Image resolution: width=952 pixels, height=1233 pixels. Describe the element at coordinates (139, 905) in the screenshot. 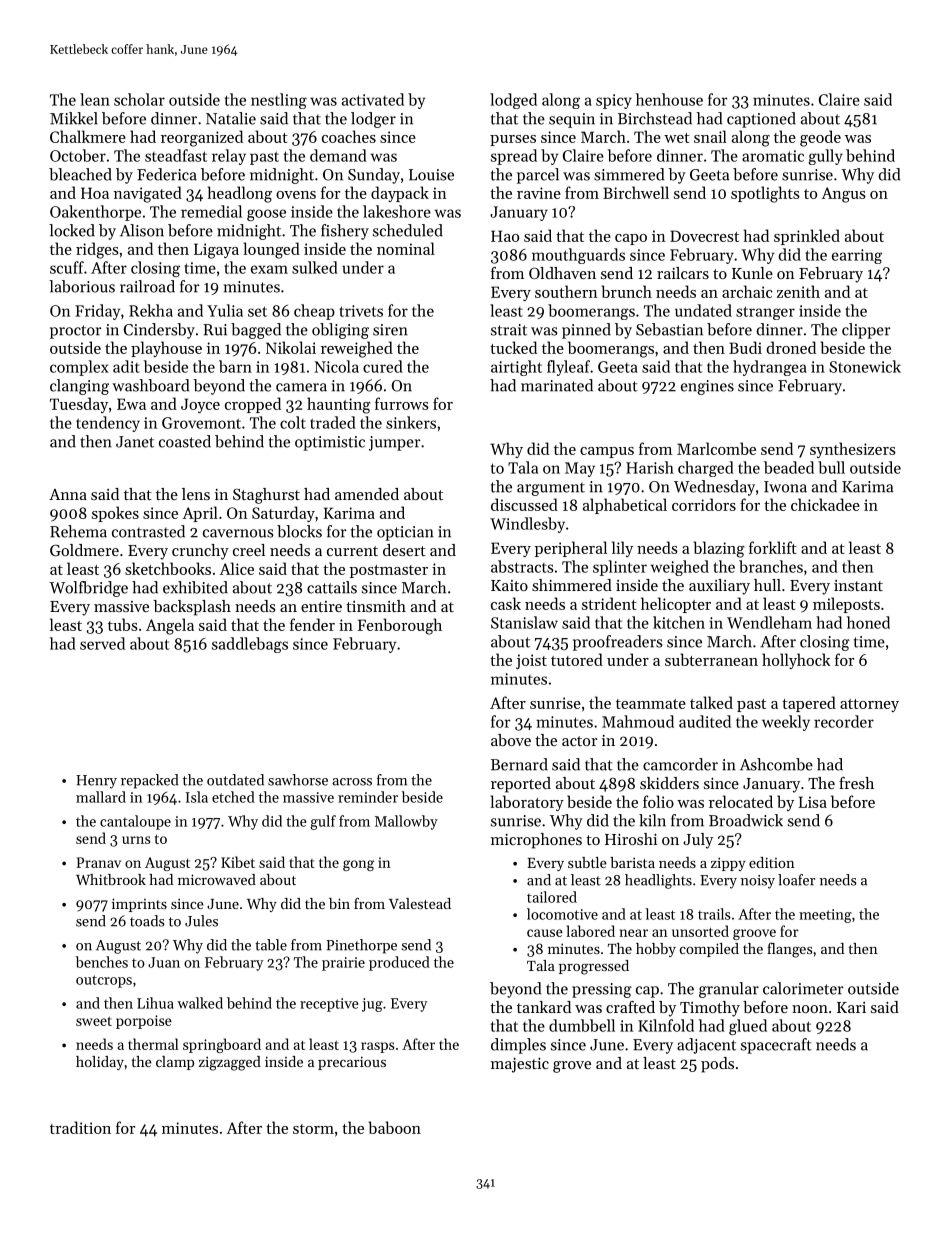

I see `imprints` at that location.
